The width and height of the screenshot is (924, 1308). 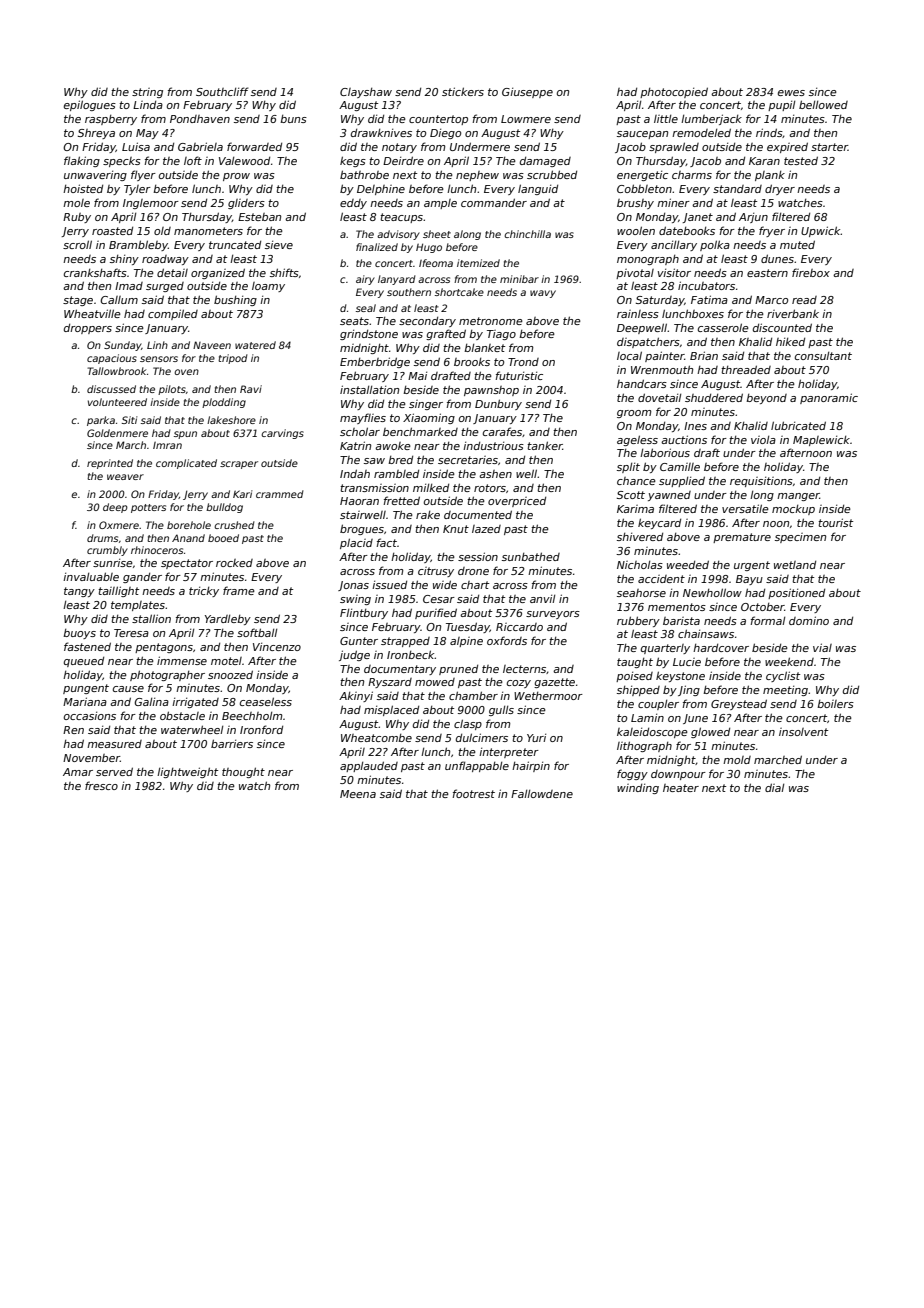 I want to click on issued, so click(x=389, y=585).
